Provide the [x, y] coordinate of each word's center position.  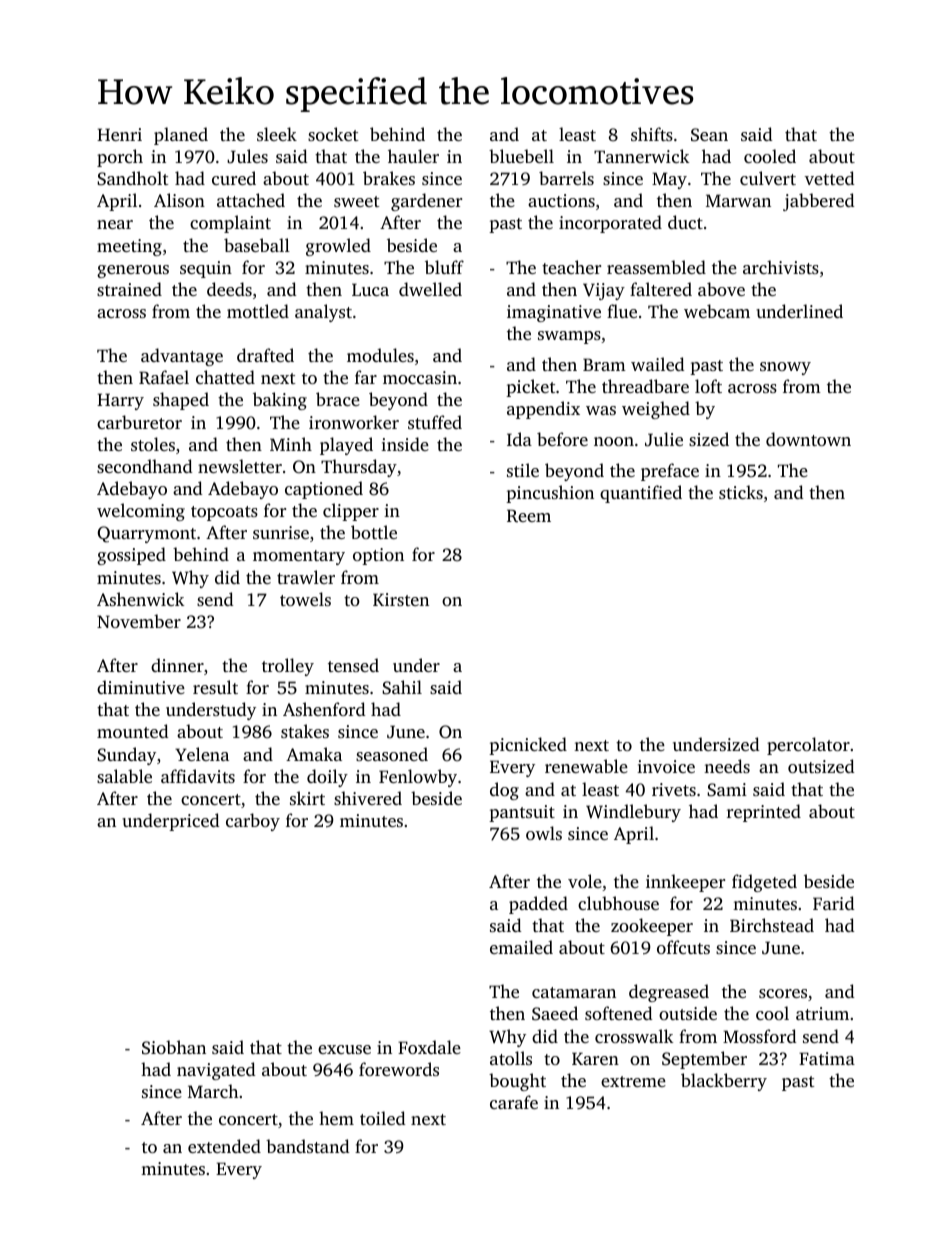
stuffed [435, 422]
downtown [808, 439]
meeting [129, 247]
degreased [669, 993]
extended [224, 1146]
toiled [383, 1118]
